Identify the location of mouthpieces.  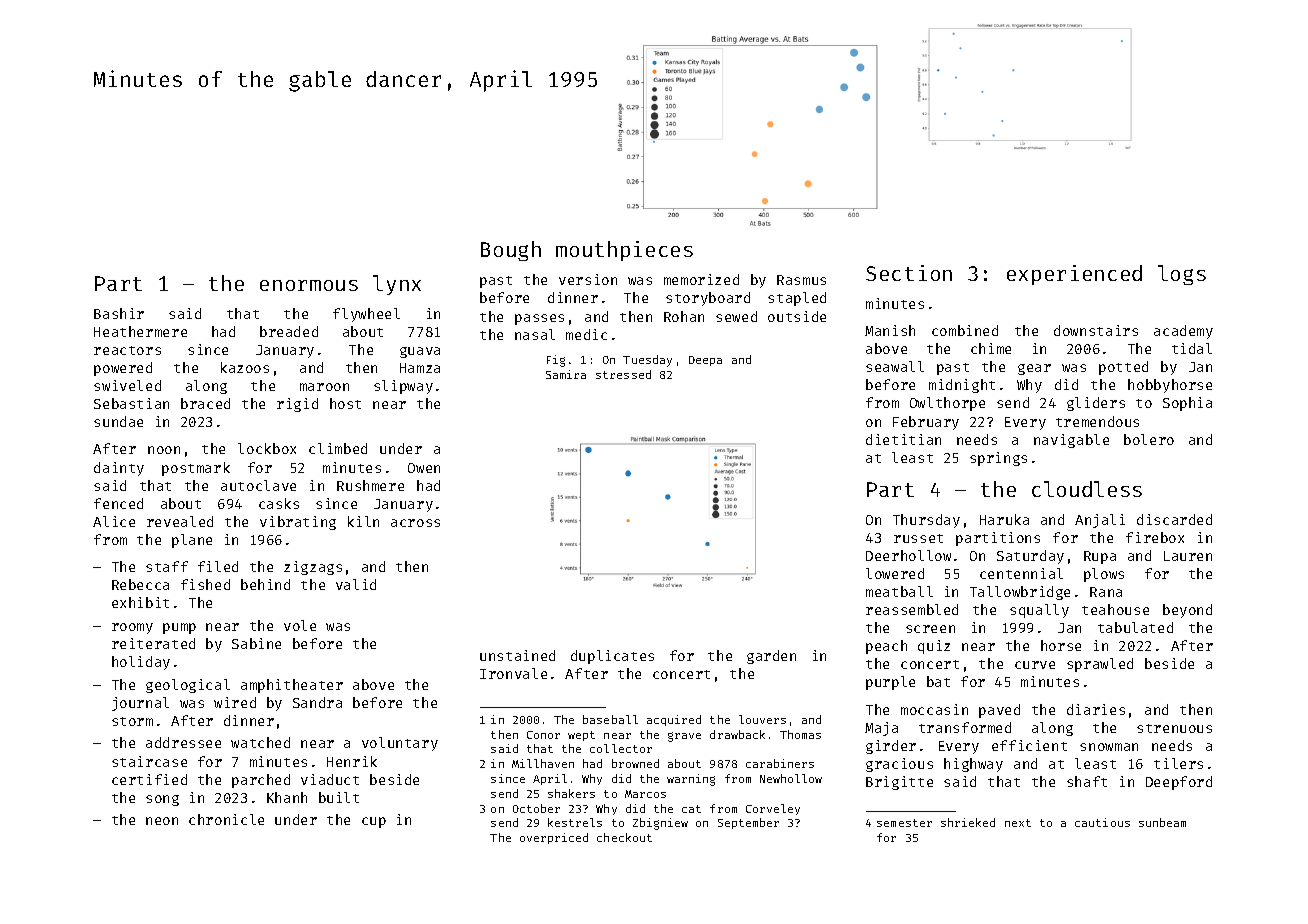
(624, 251).
